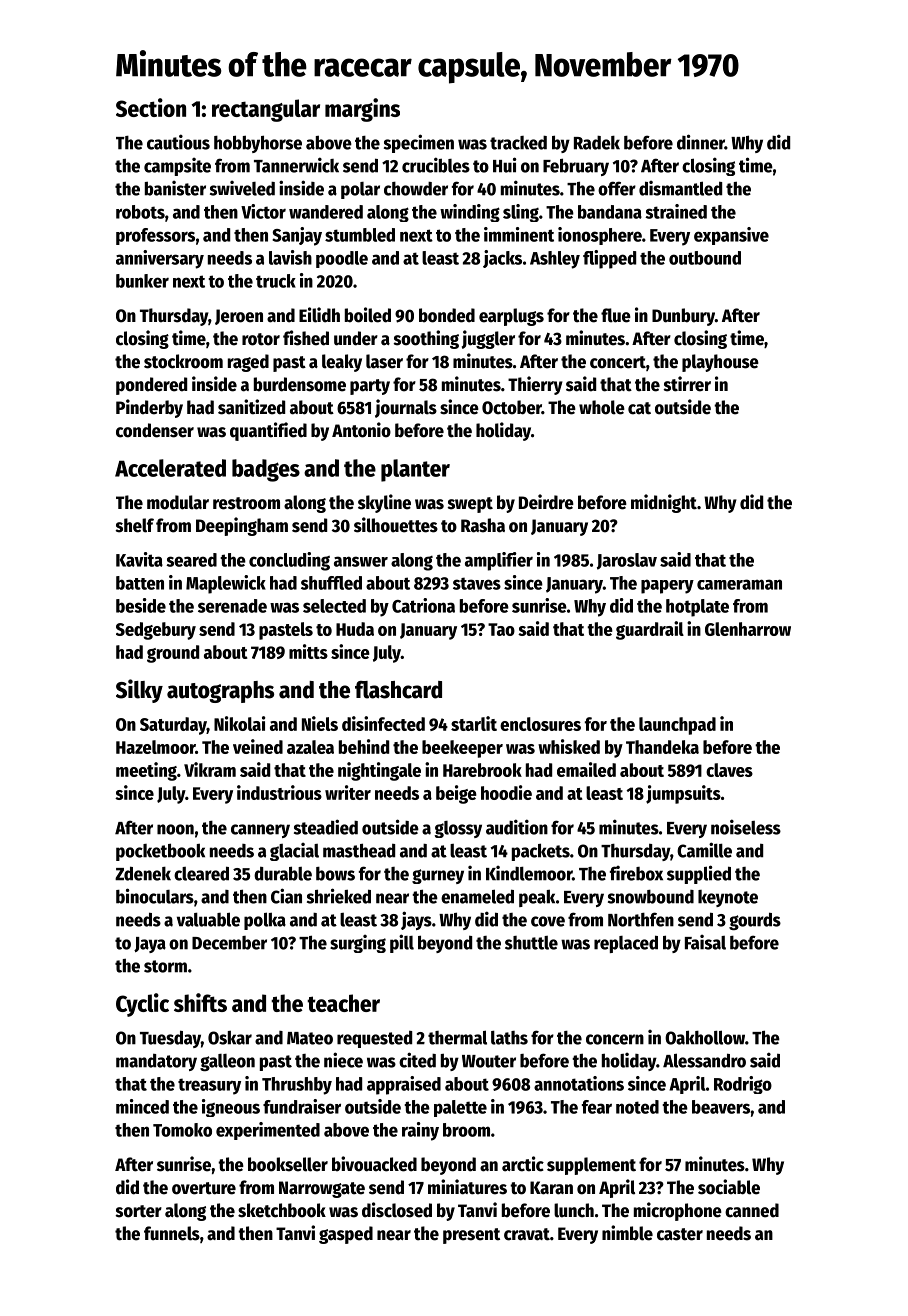 The width and height of the screenshot is (908, 1316). Describe the element at coordinates (743, 1085) in the screenshot. I see `Rodrigo` at that location.
